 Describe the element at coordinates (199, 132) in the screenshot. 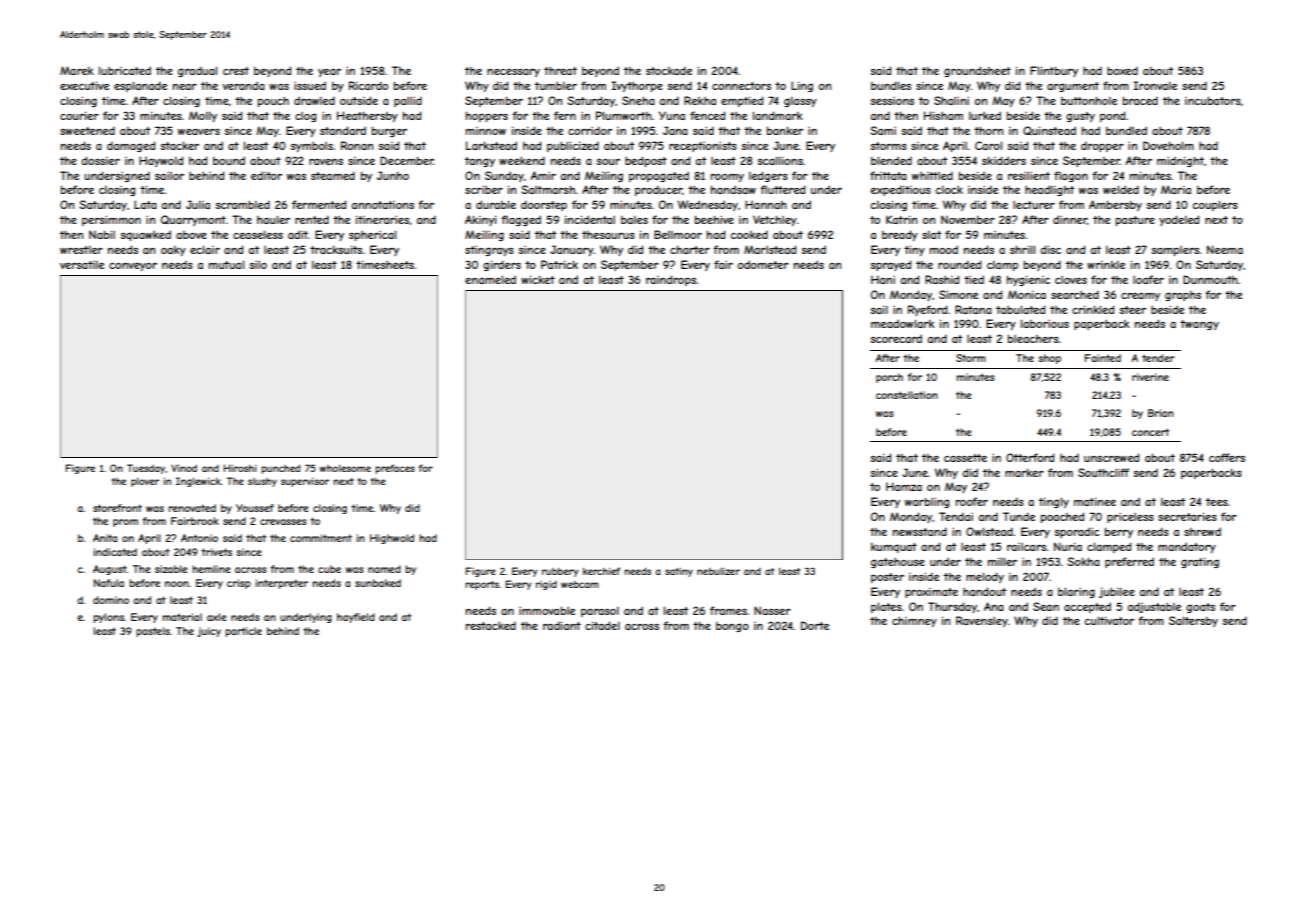

I see `weavers` at that location.
